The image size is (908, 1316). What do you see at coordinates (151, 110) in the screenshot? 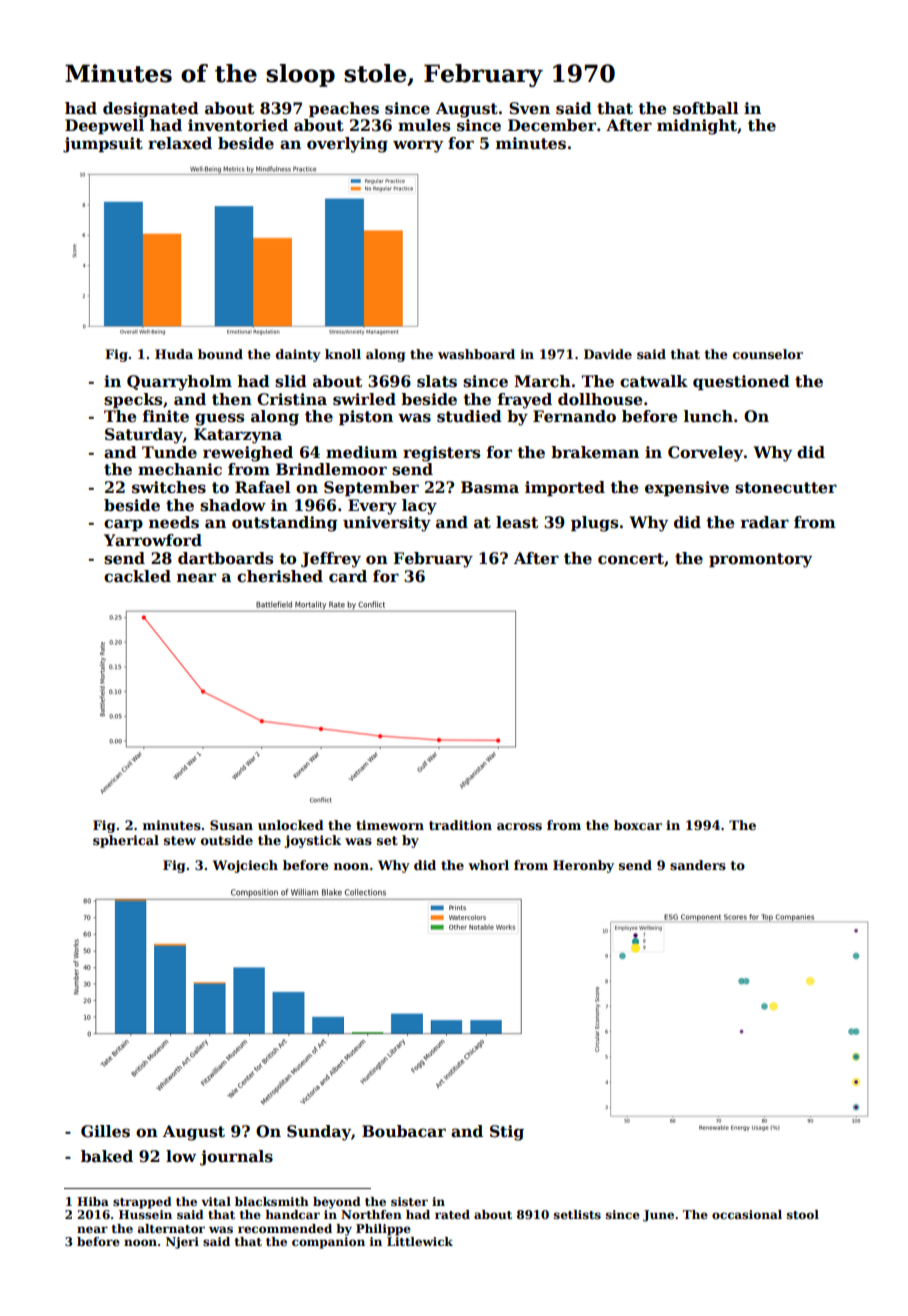
I see `designated` at bounding box center [151, 110].
